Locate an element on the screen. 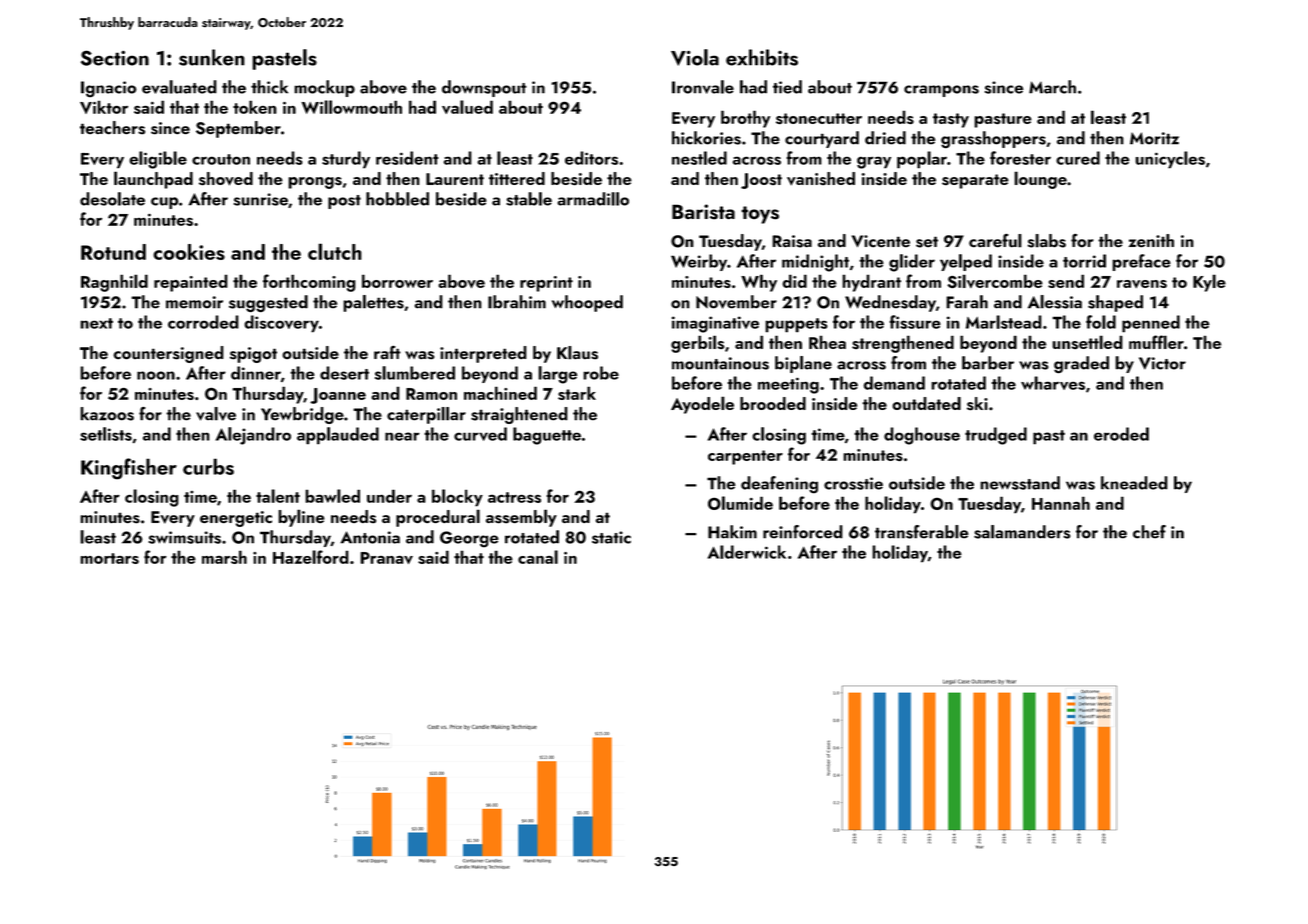 Image resolution: width=1308 pixels, height=924 pixels. glider is located at coordinates (912, 263).
